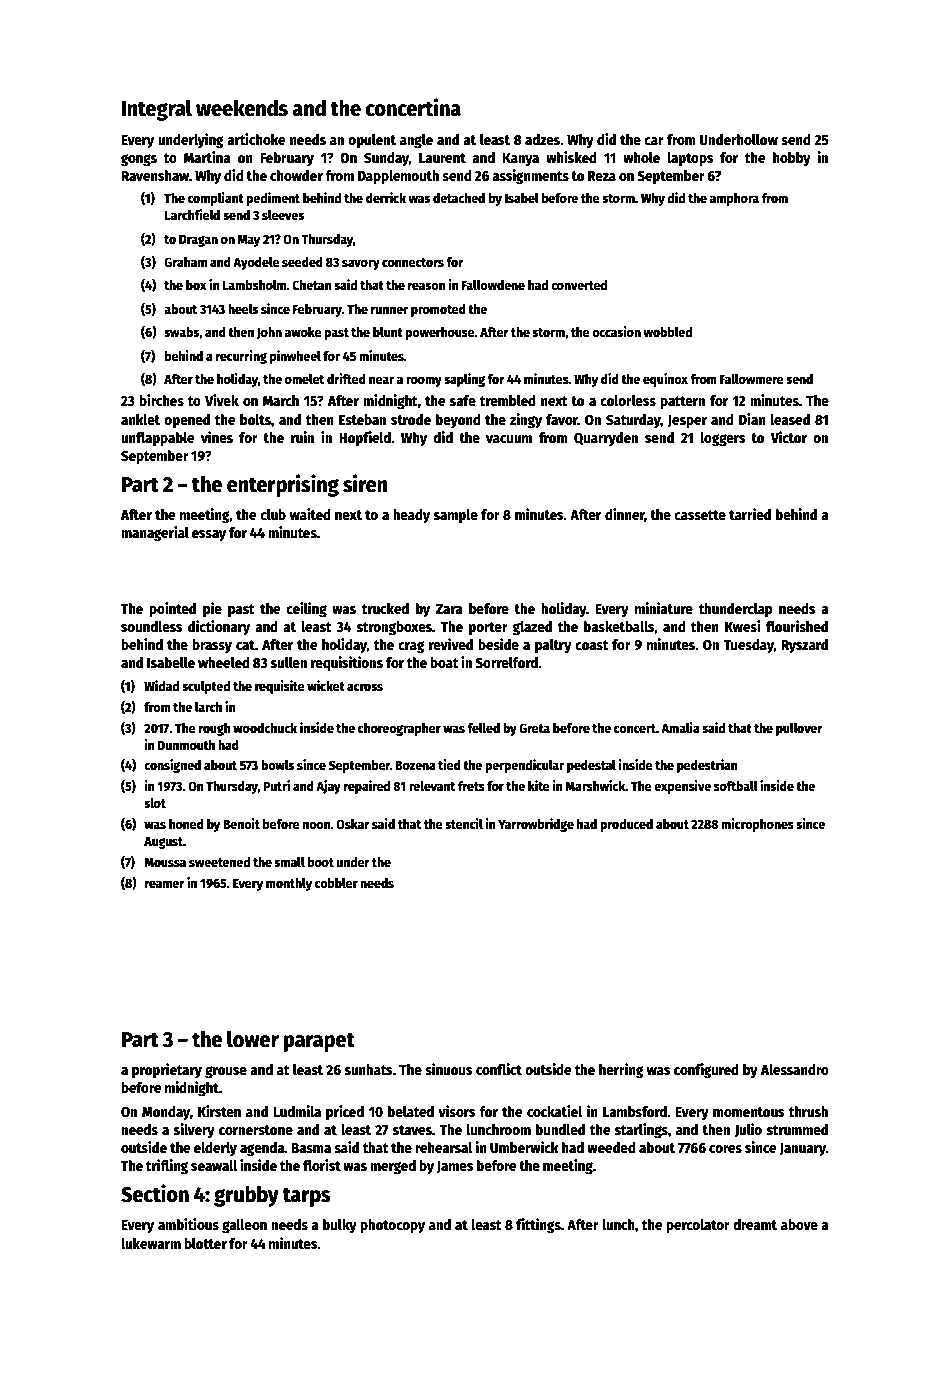 This screenshot has width=950, height=1375. Describe the element at coordinates (283, 215) in the screenshot. I see `sleeves` at that location.
